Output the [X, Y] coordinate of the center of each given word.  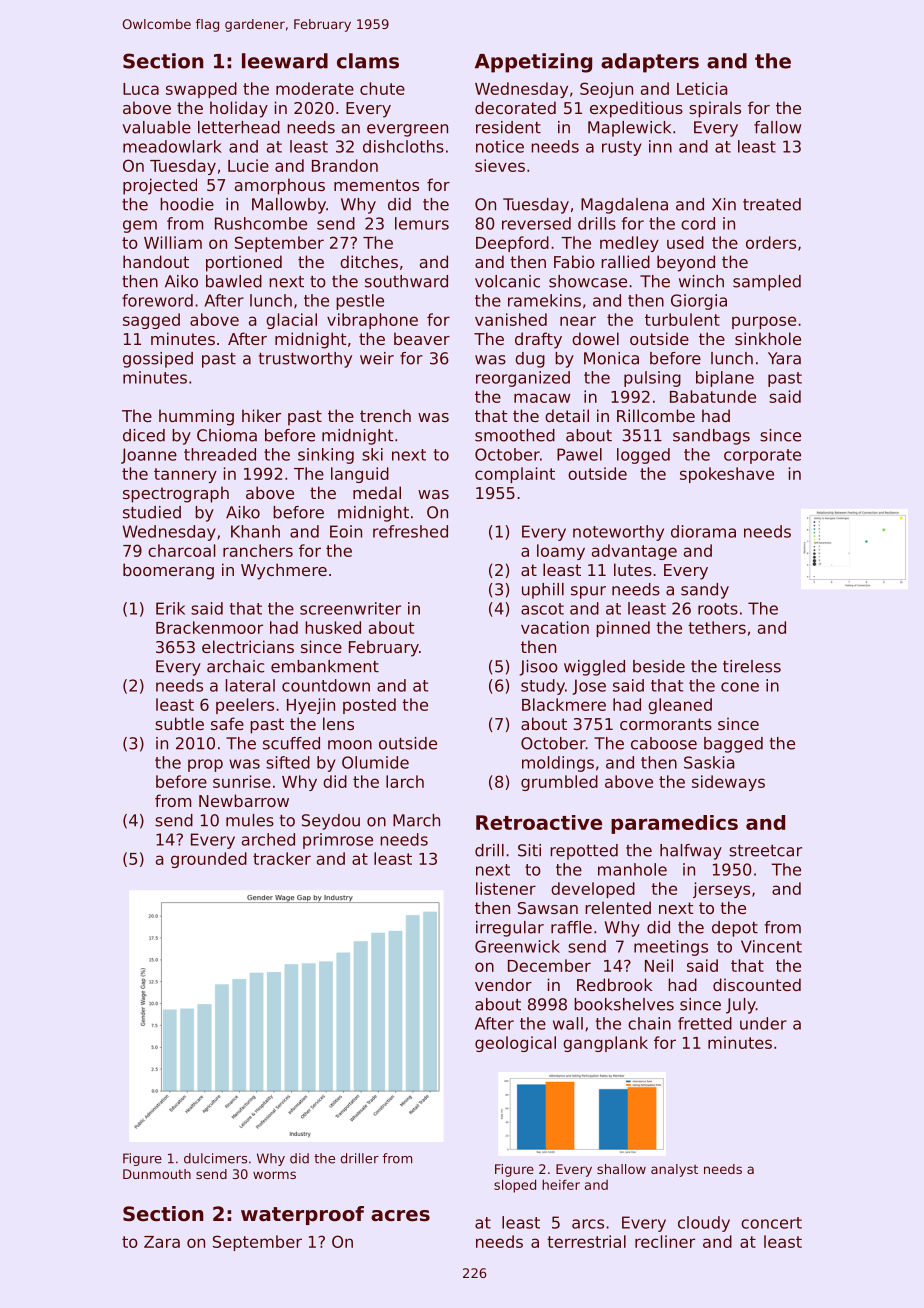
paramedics [674, 824]
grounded [209, 860]
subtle [179, 723]
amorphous [280, 186]
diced [144, 435]
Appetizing [533, 63]
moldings [558, 764]
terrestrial [586, 1241]
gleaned [680, 706]
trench [385, 415]
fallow [777, 127]
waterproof [302, 1215]
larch [405, 781]
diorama [703, 531]
